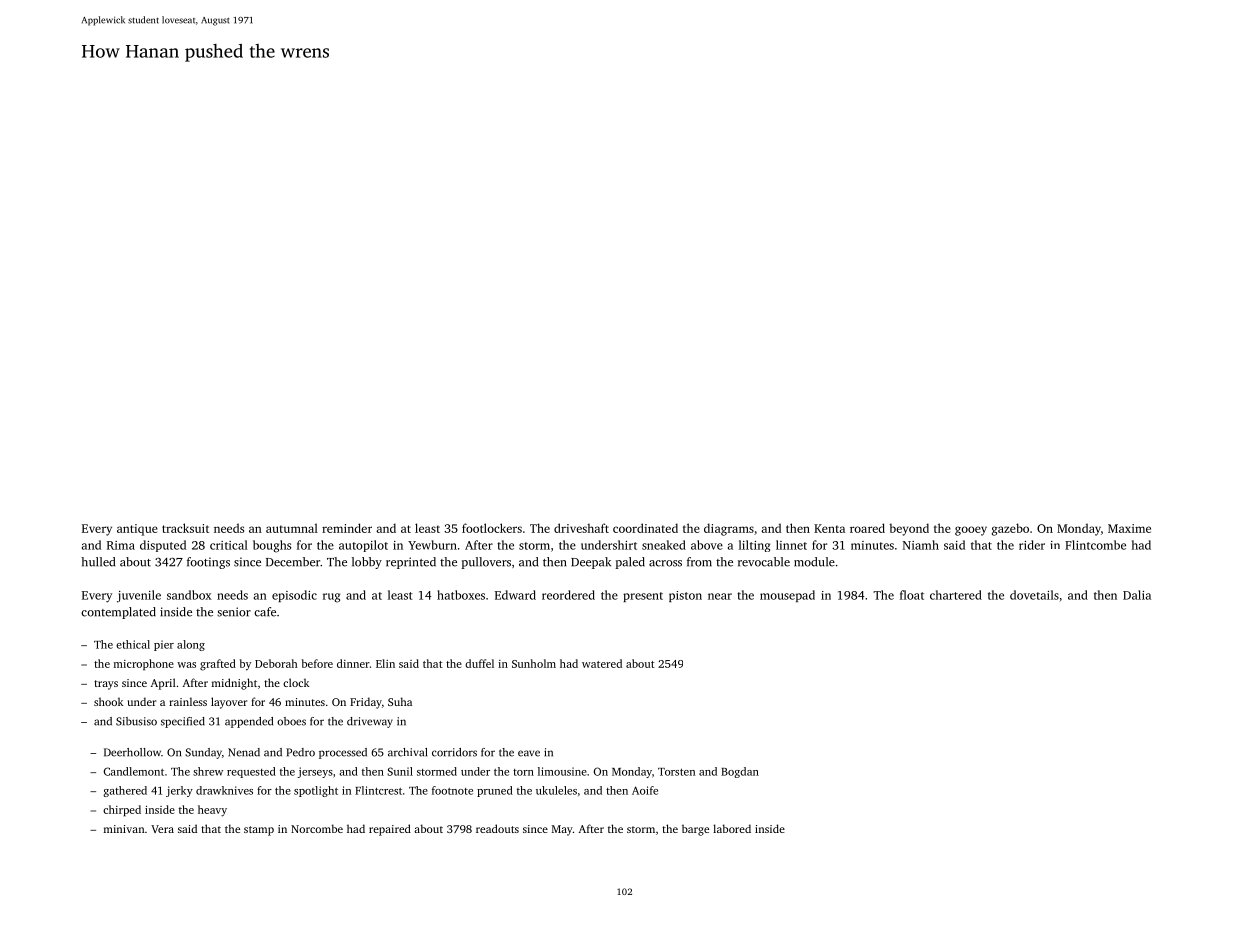  I want to click on watered, so click(602, 663).
